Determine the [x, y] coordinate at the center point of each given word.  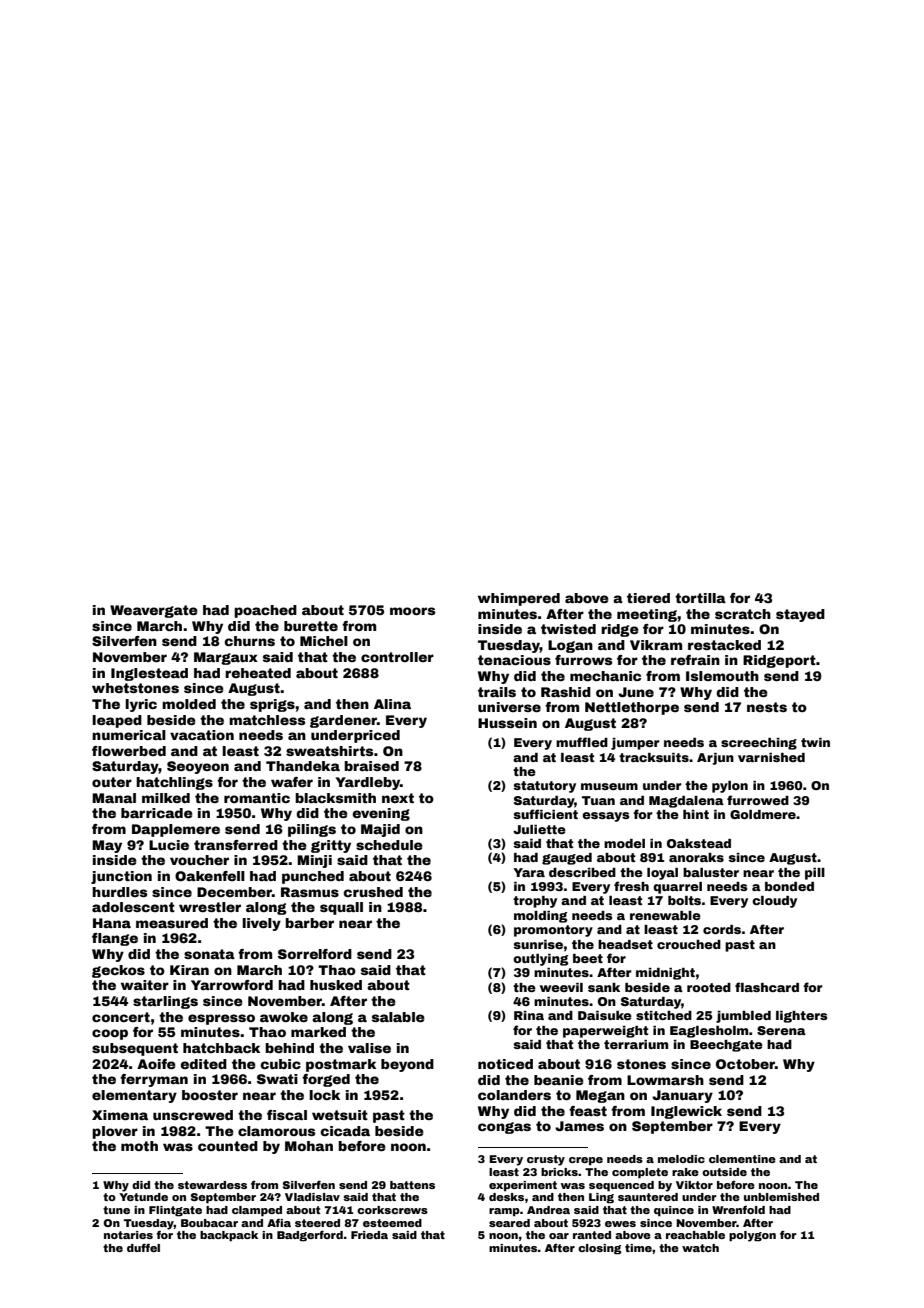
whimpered [519, 599]
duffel [143, 1247]
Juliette [539, 829]
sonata [209, 954]
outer [112, 782]
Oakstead [699, 843]
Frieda [369, 1235]
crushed [373, 892]
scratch [743, 614]
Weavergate [154, 611]
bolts [684, 900]
